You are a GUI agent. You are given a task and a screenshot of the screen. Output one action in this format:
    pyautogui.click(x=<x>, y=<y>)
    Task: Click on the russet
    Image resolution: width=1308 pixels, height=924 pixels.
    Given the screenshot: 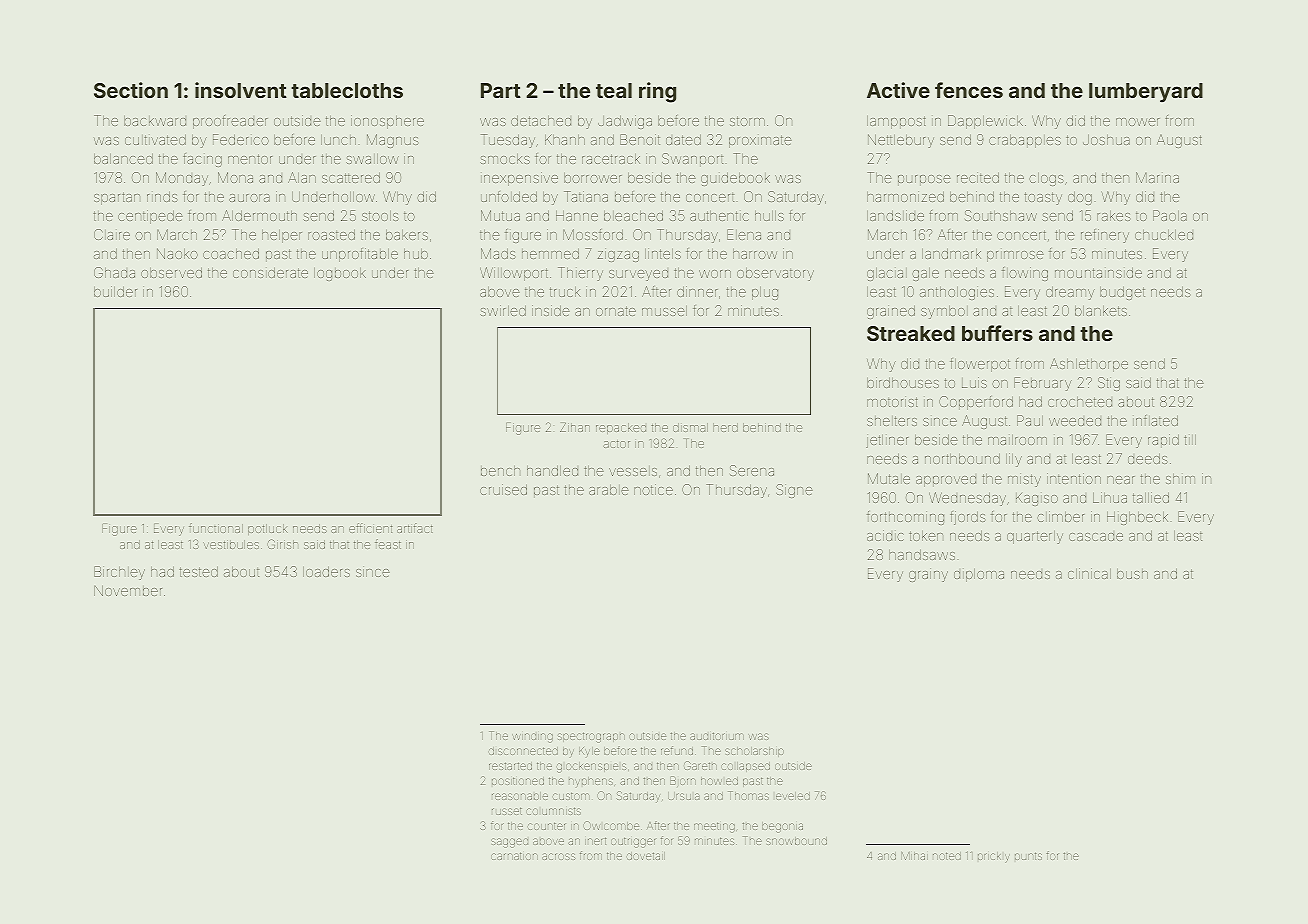 What is the action you would take?
    pyautogui.click(x=507, y=811)
